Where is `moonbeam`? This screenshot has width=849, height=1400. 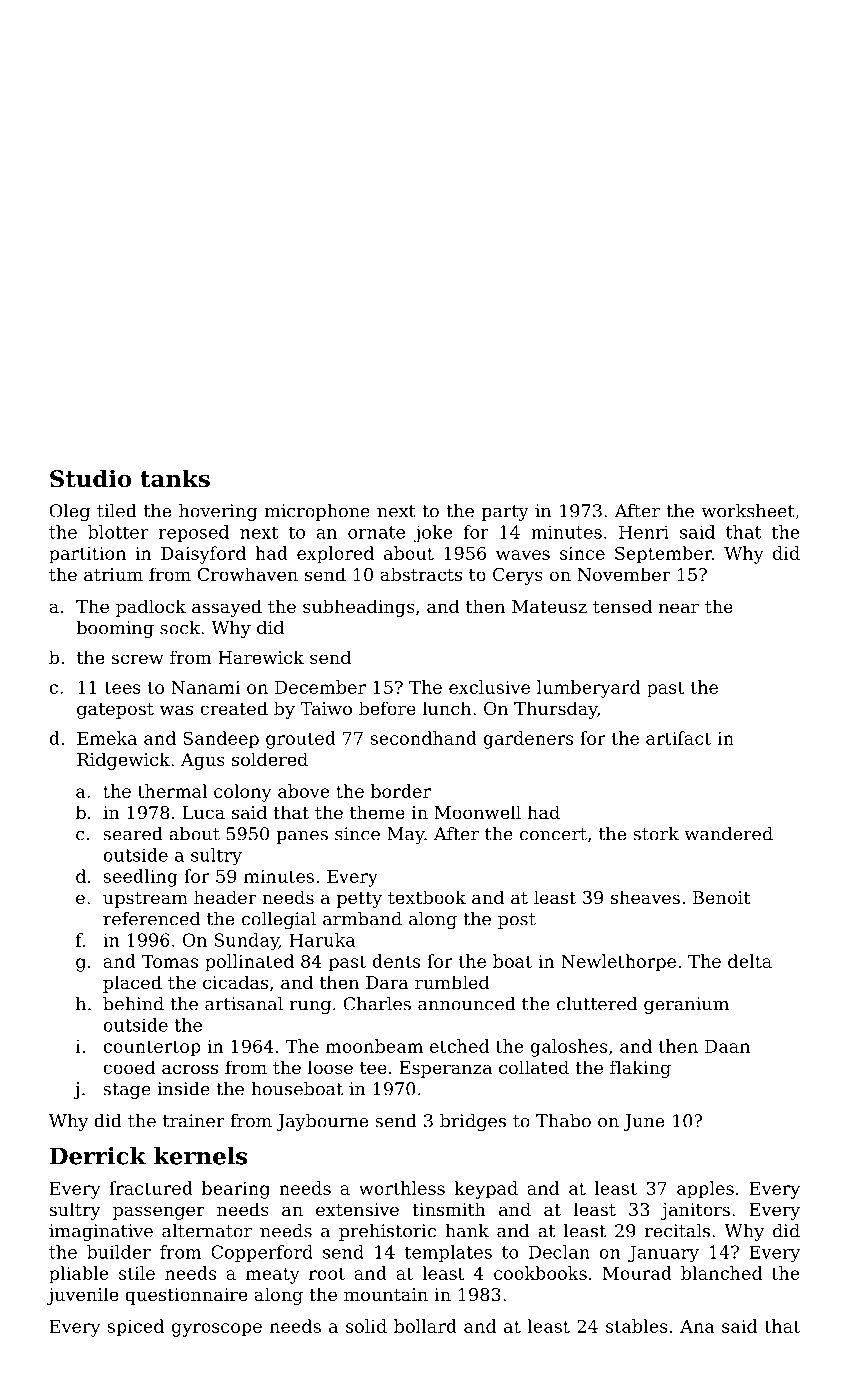
moonbeam is located at coordinates (374, 1046).
